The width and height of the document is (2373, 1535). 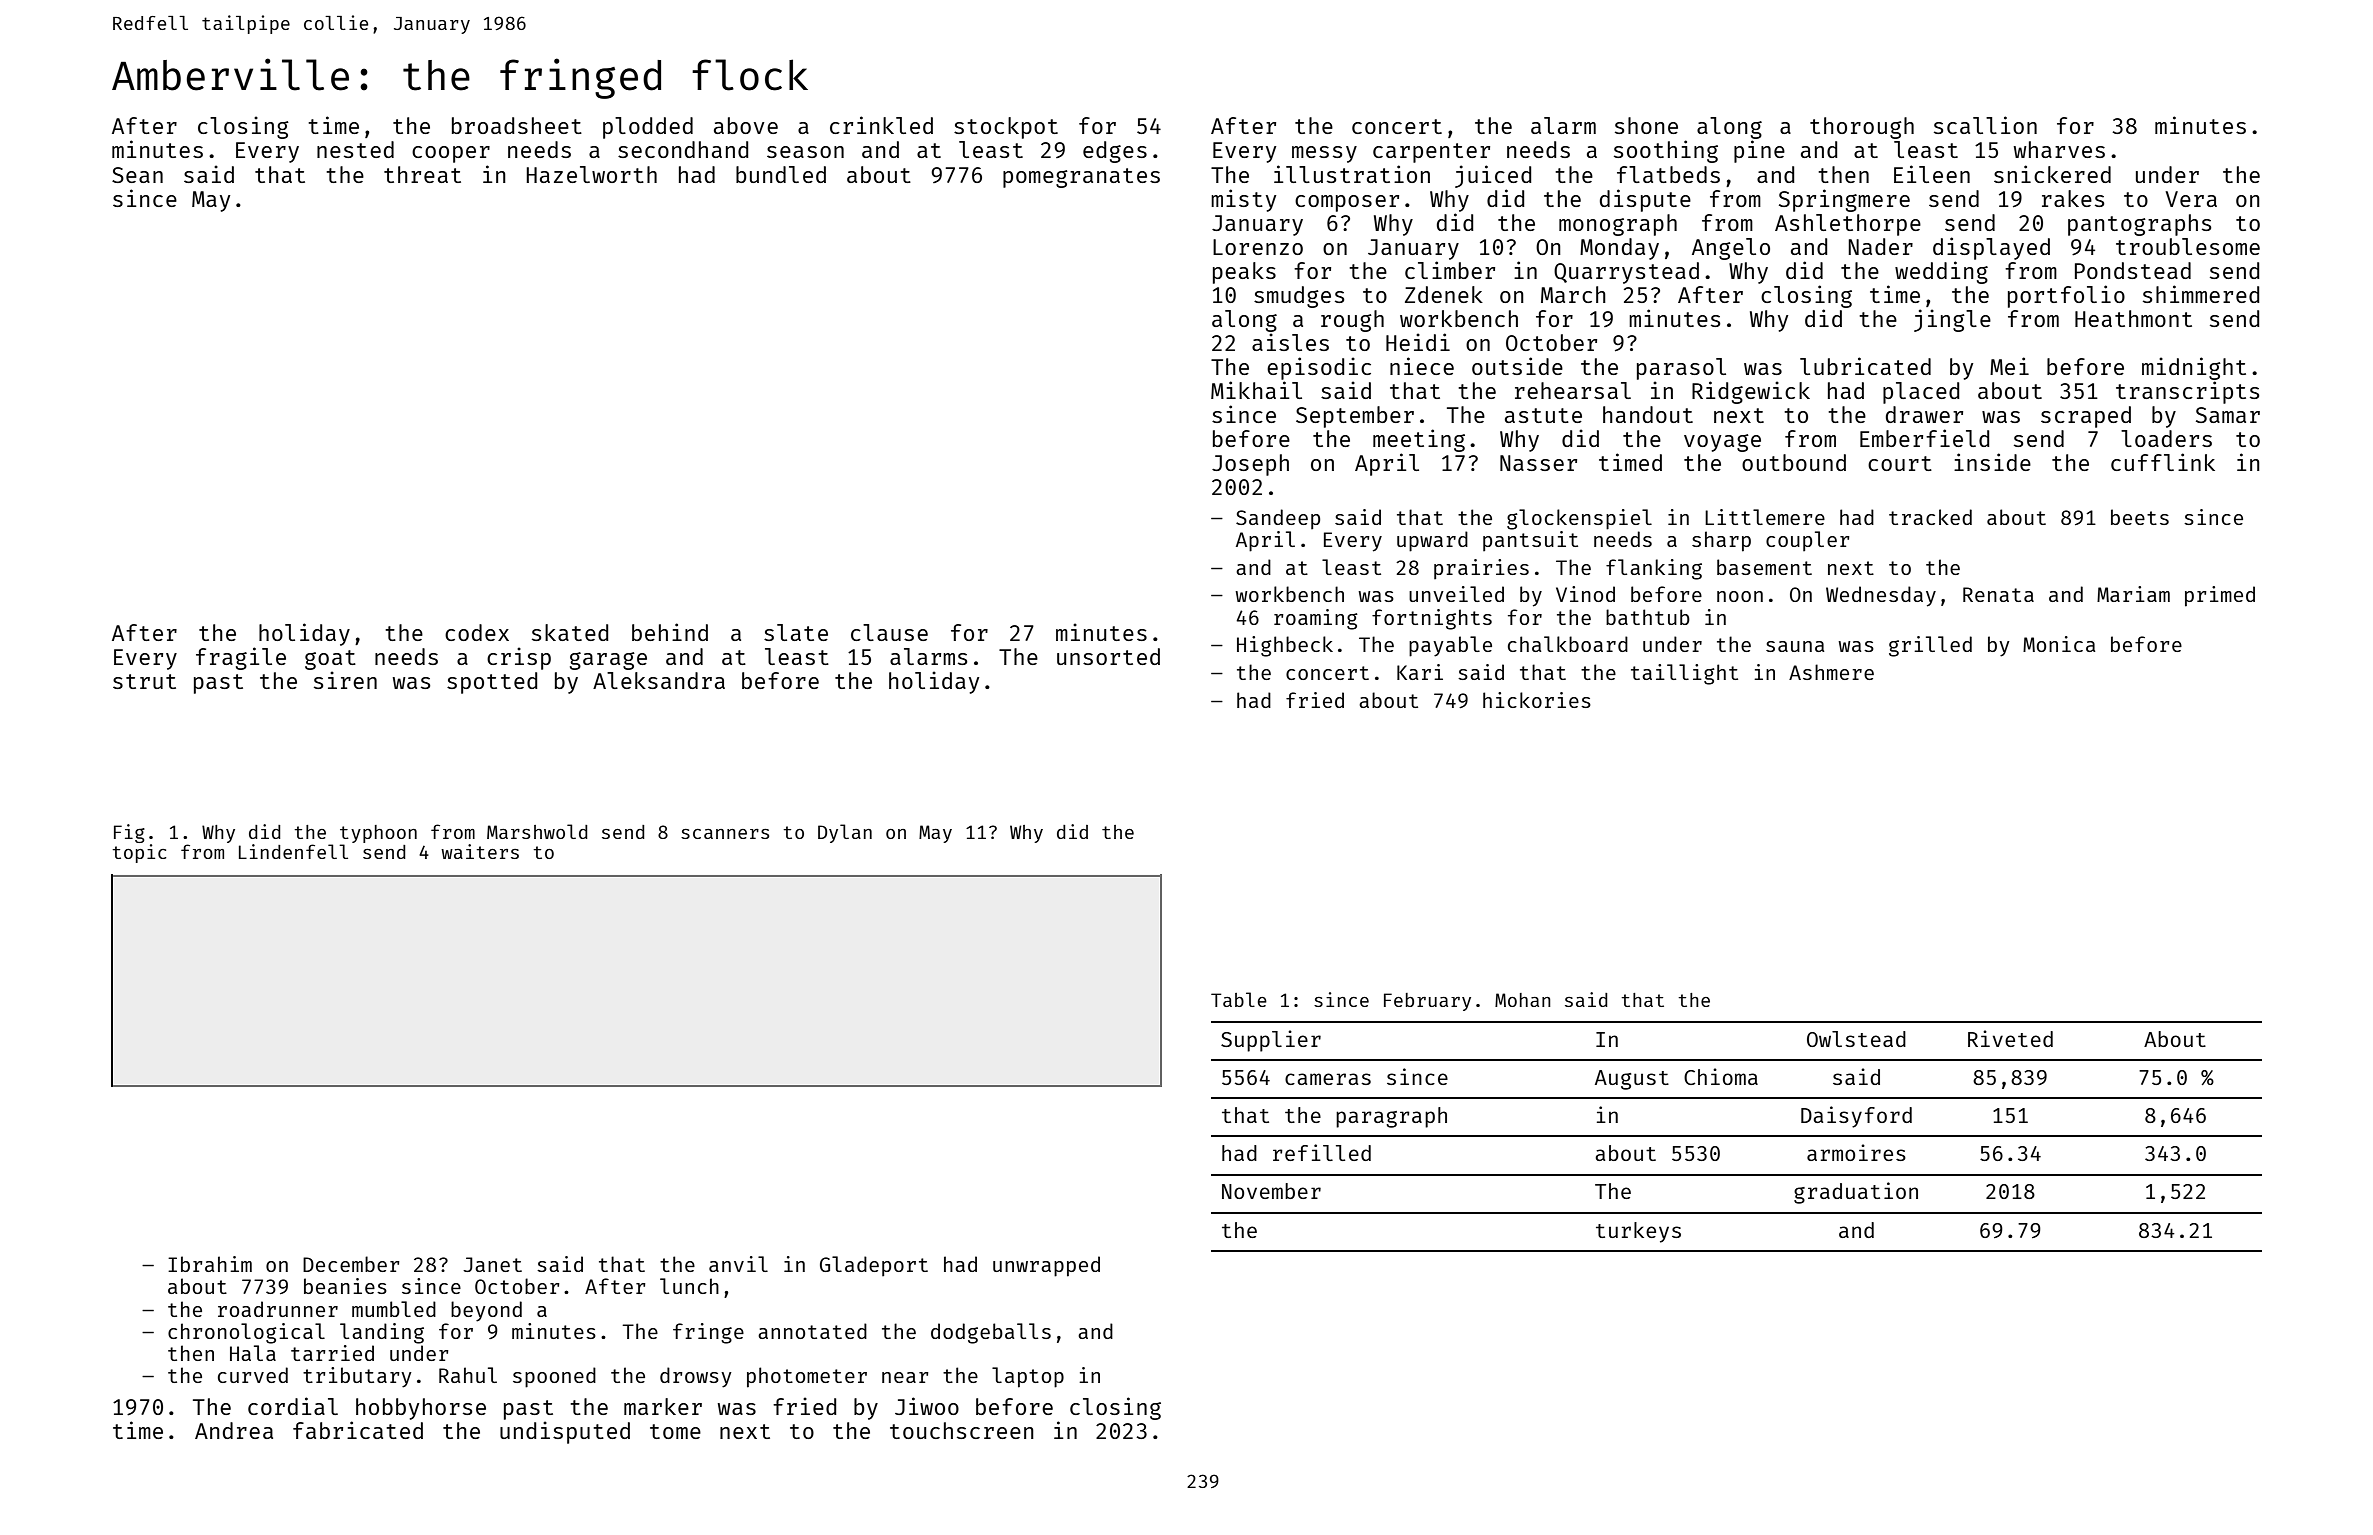 I want to click on Nader, so click(x=1880, y=246).
